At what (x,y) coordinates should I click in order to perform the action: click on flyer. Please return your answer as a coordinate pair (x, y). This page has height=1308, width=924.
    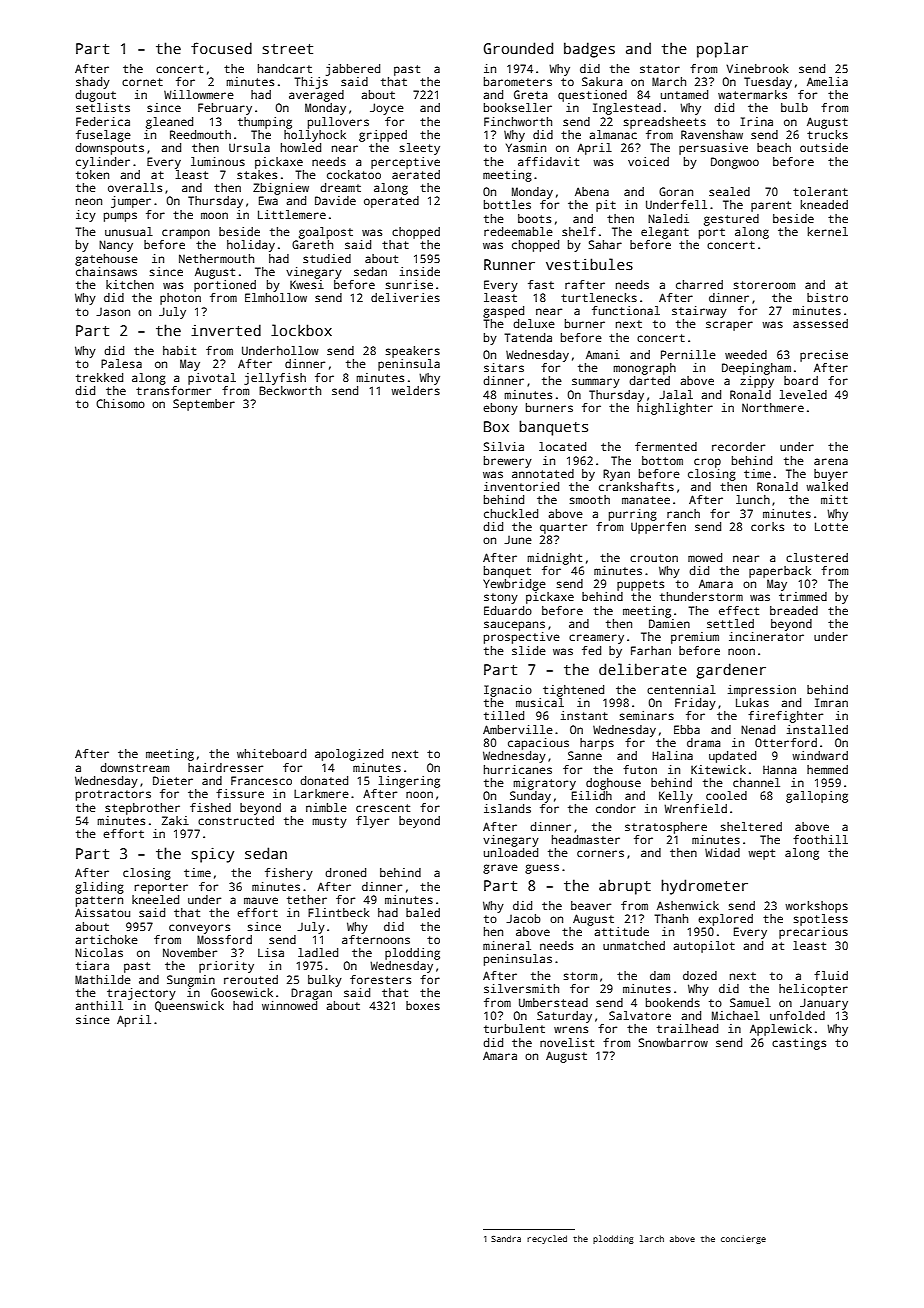
    Looking at the image, I should click on (372, 822).
